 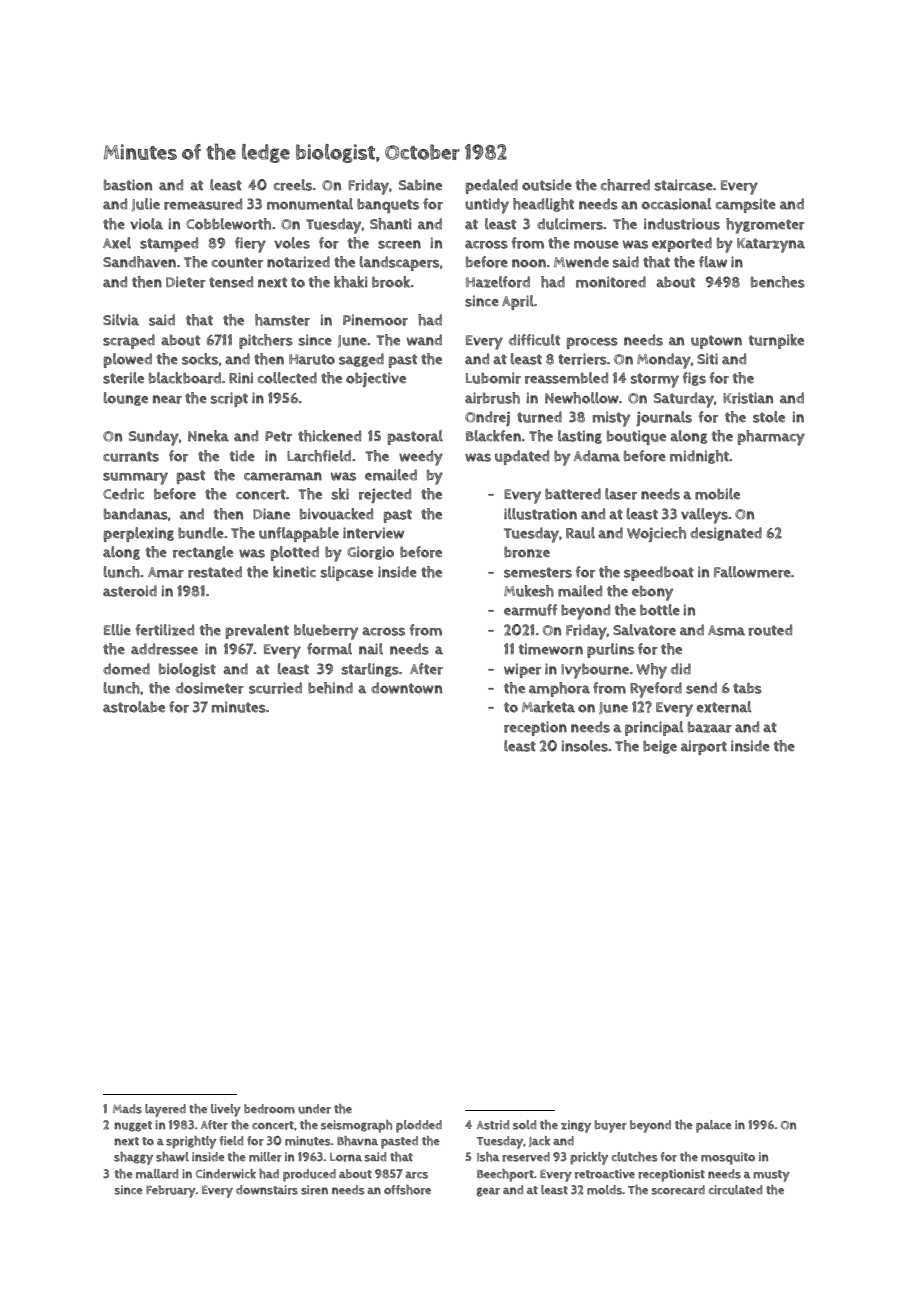 I want to click on turned, so click(x=539, y=417).
